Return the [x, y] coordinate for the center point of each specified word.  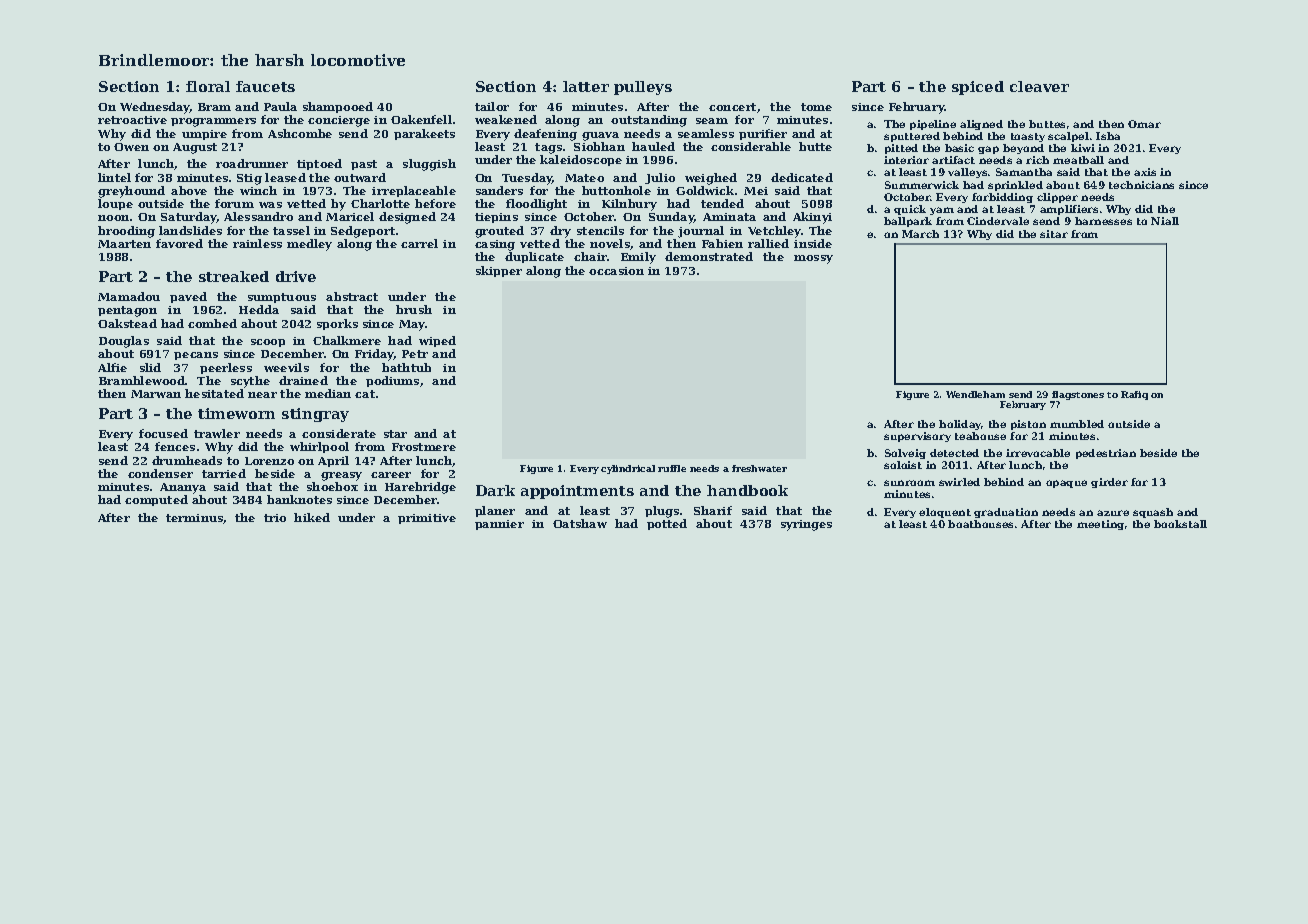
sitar [1054, 234]
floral [208, 86]
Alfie [112, 367]
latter [586, 86]
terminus [195, 519]
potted [667, 524]
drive [296, 276]
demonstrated [709, 256]
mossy [813, 259]
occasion [616, 271]
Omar [1144, 124]
